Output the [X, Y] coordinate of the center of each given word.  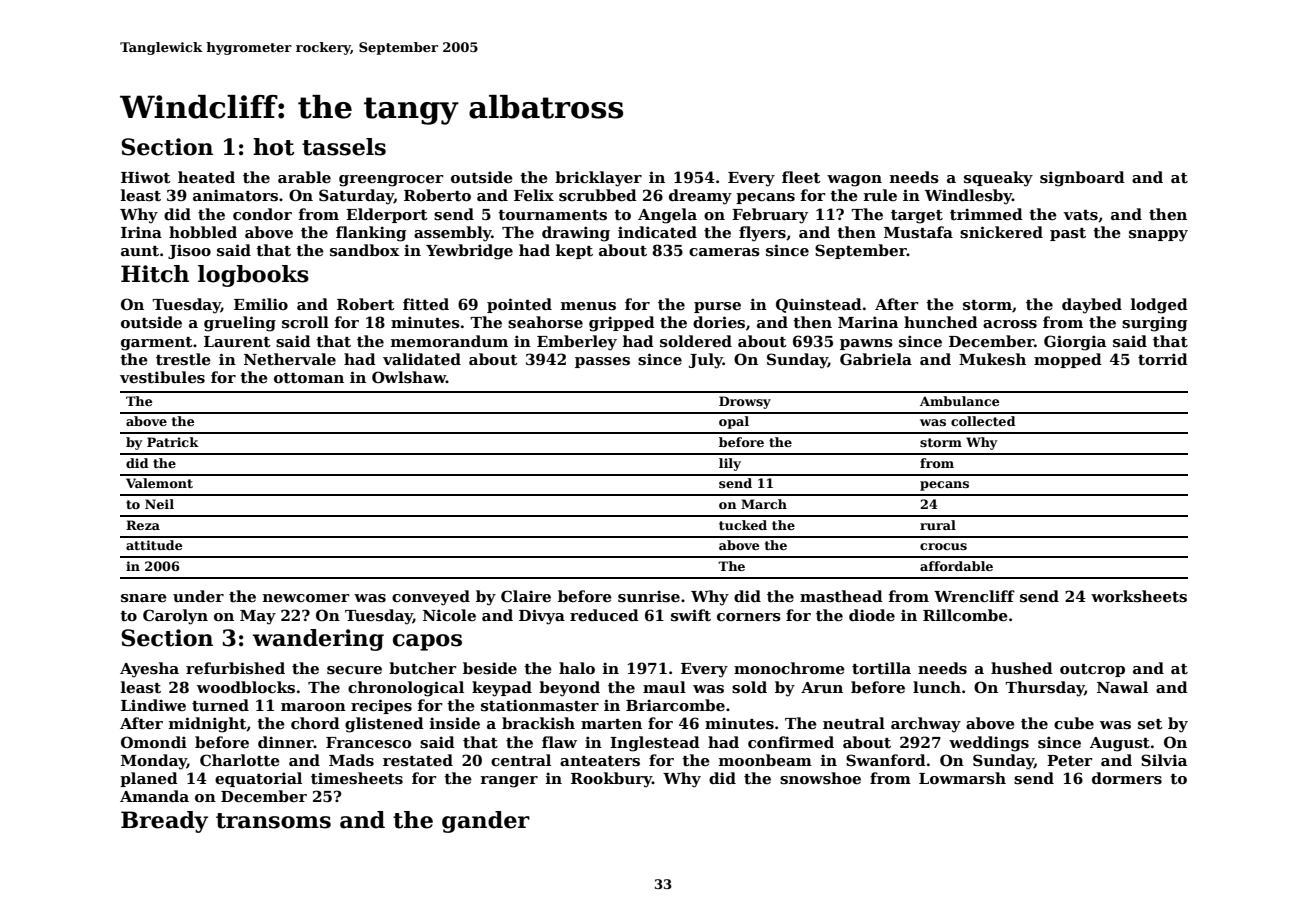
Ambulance [959, 401]
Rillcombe [965, 615]
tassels [344, 147]
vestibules [162, 377]
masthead [841, 596]
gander [486, 822]
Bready [164, 822]
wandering [318, 640]
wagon [854, 181]
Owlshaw [409, 377]
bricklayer [598, 179]
